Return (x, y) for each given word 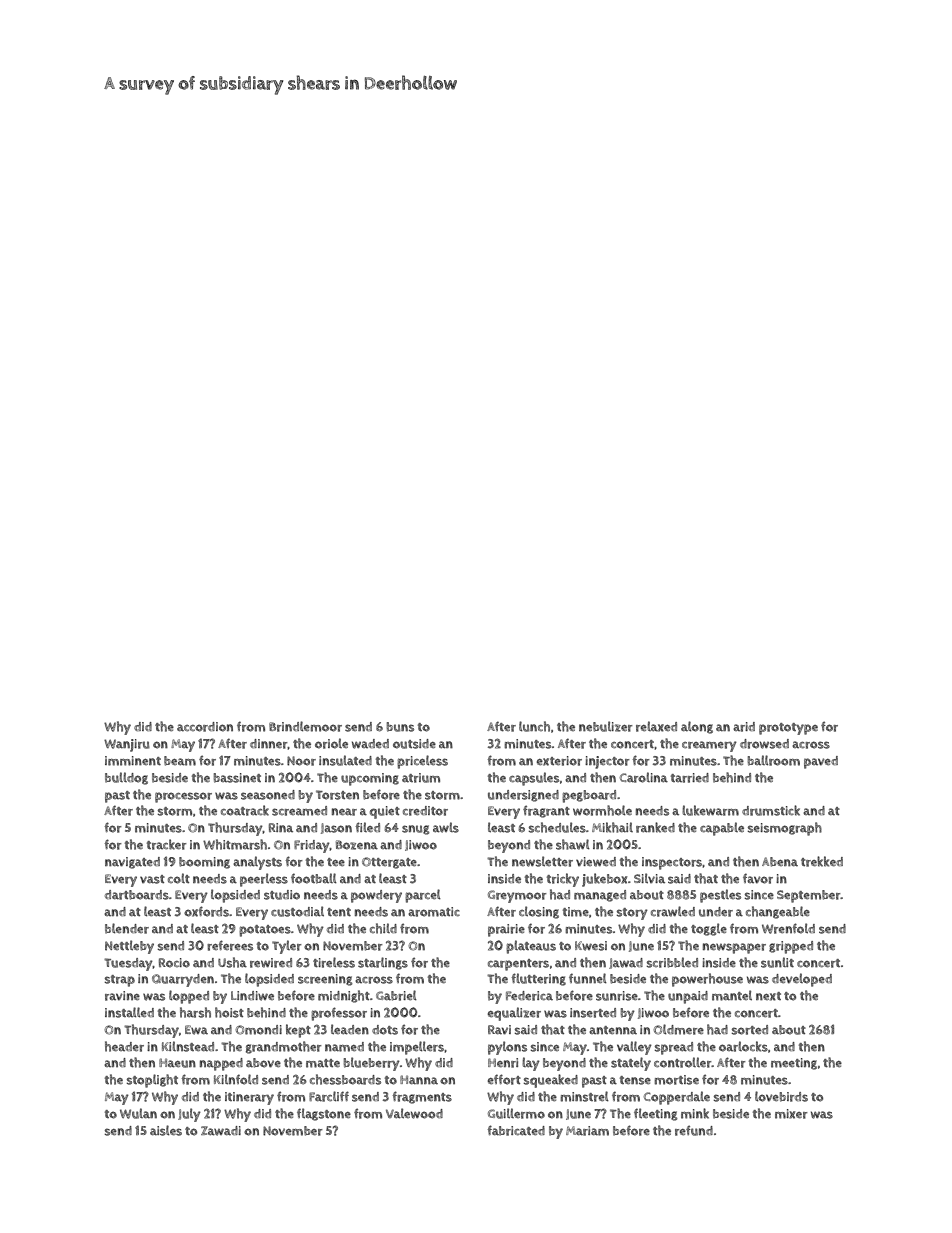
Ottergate (389, 863)
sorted (749, 1030)
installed (129, 1012)
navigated (132, 863)
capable (722, 829)
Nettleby (129, 947)
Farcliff (329, 1096)
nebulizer (606, 726)
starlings (383, 963)
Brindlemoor (305, 726)
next (768, 996)
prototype (788, 729)
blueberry (372, 1064)
